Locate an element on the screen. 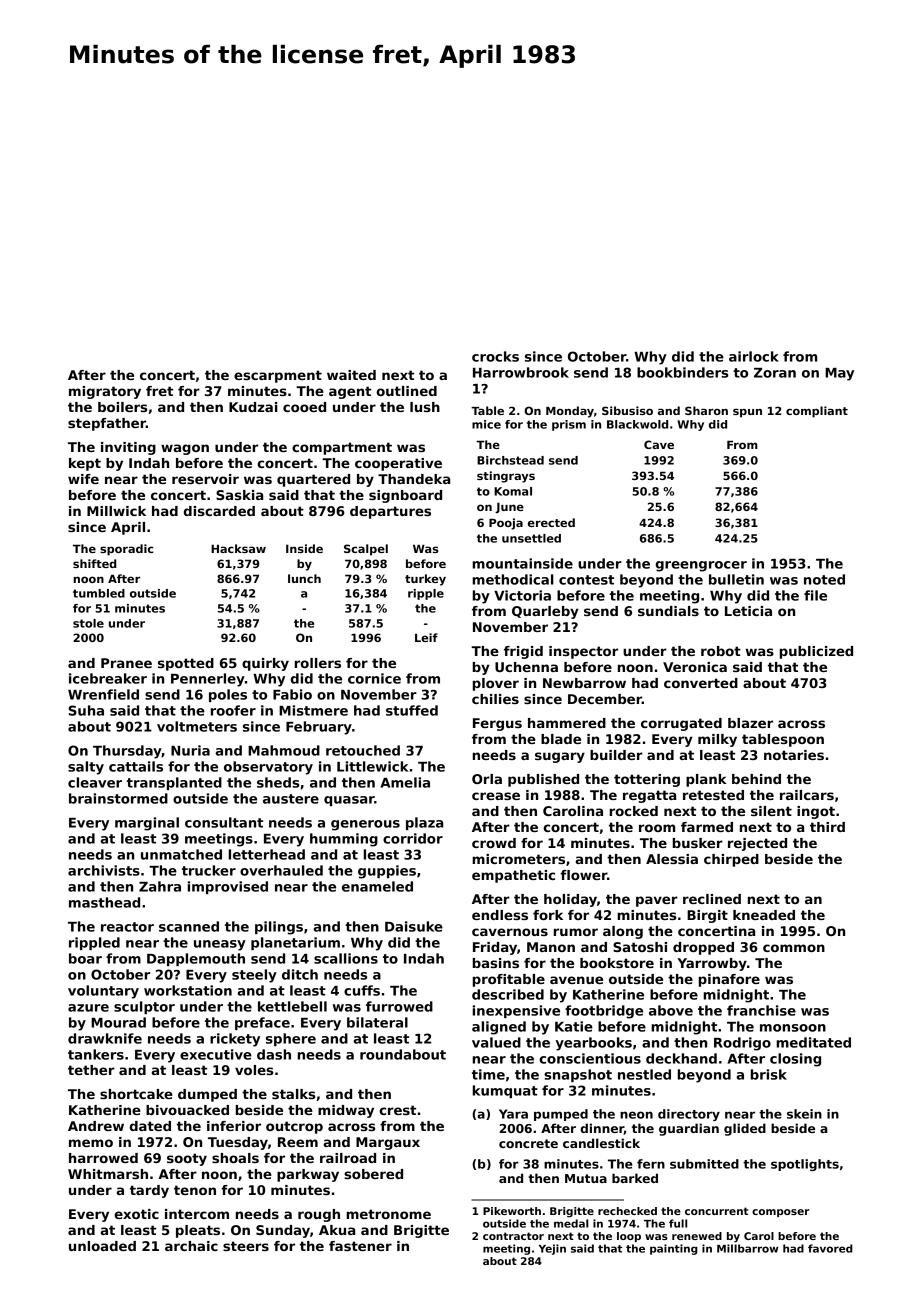 This screenshot has height=1308, width=924. Hacksaw is located at coordinates (238, 548).
